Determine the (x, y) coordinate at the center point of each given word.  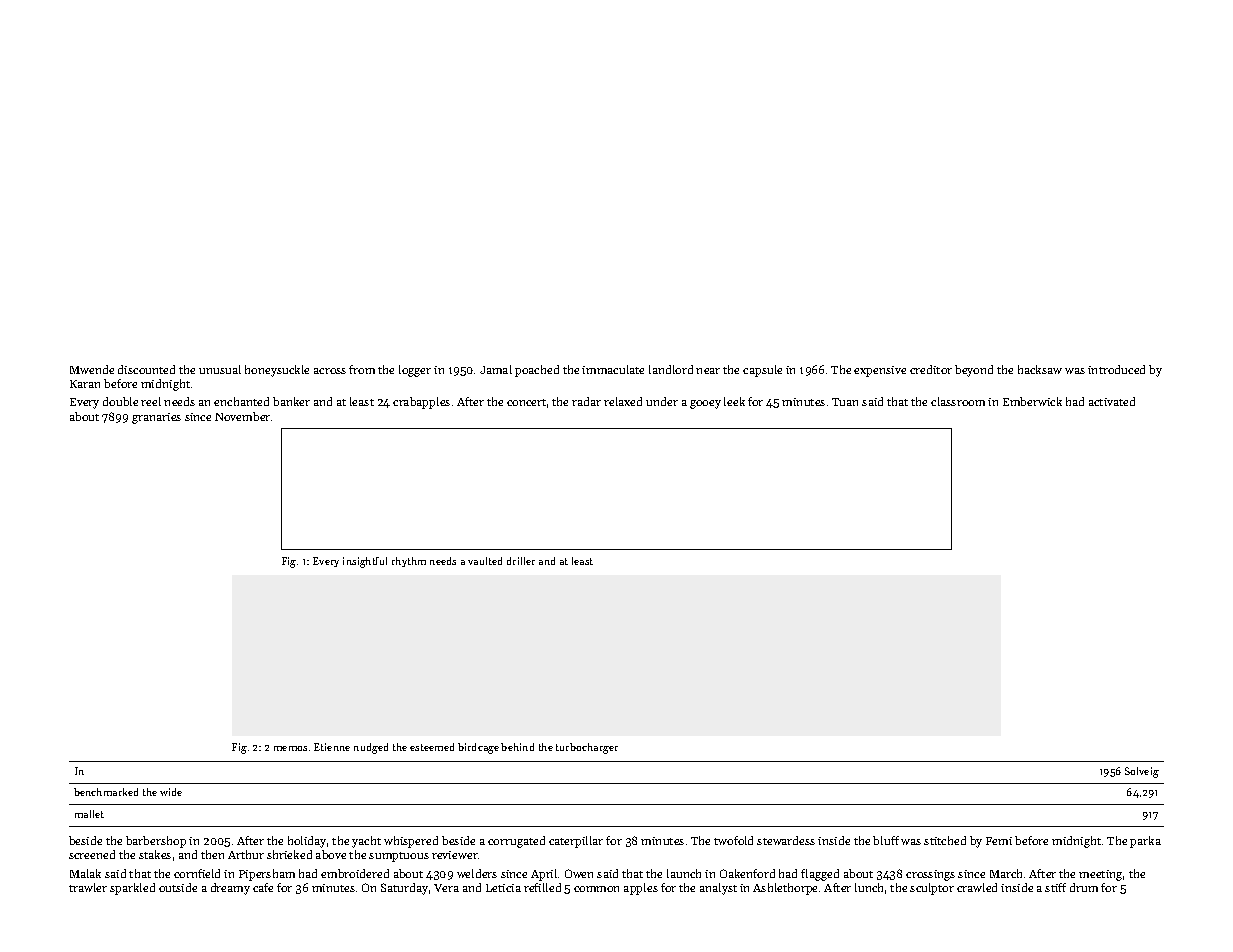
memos (290, 748)
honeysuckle (277, 371)
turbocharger (587, 748)
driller (521, 561)
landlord (671, 369)
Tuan (845, 402)
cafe (263, 887)
